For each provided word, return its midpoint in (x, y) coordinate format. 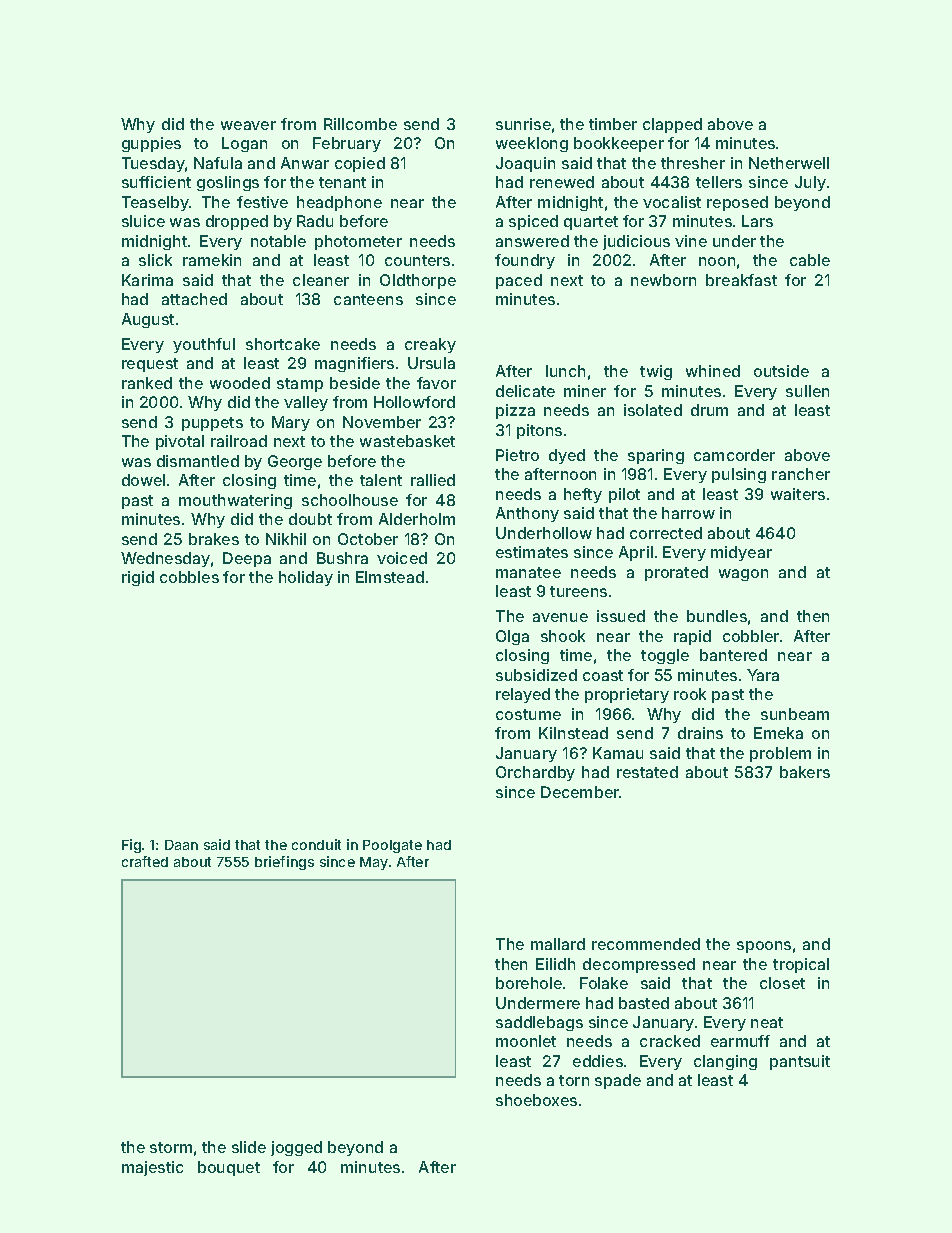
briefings (284, 863)
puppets (212, 424)
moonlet (526, 1041)
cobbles (189, 577)
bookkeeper (619, 144)
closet (782, 983)
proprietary (627, 695)
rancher (801, 474)
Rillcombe (360, 124)
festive (262, 202)
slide (249, 1147)
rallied (433, 480)
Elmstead (390, 577)
